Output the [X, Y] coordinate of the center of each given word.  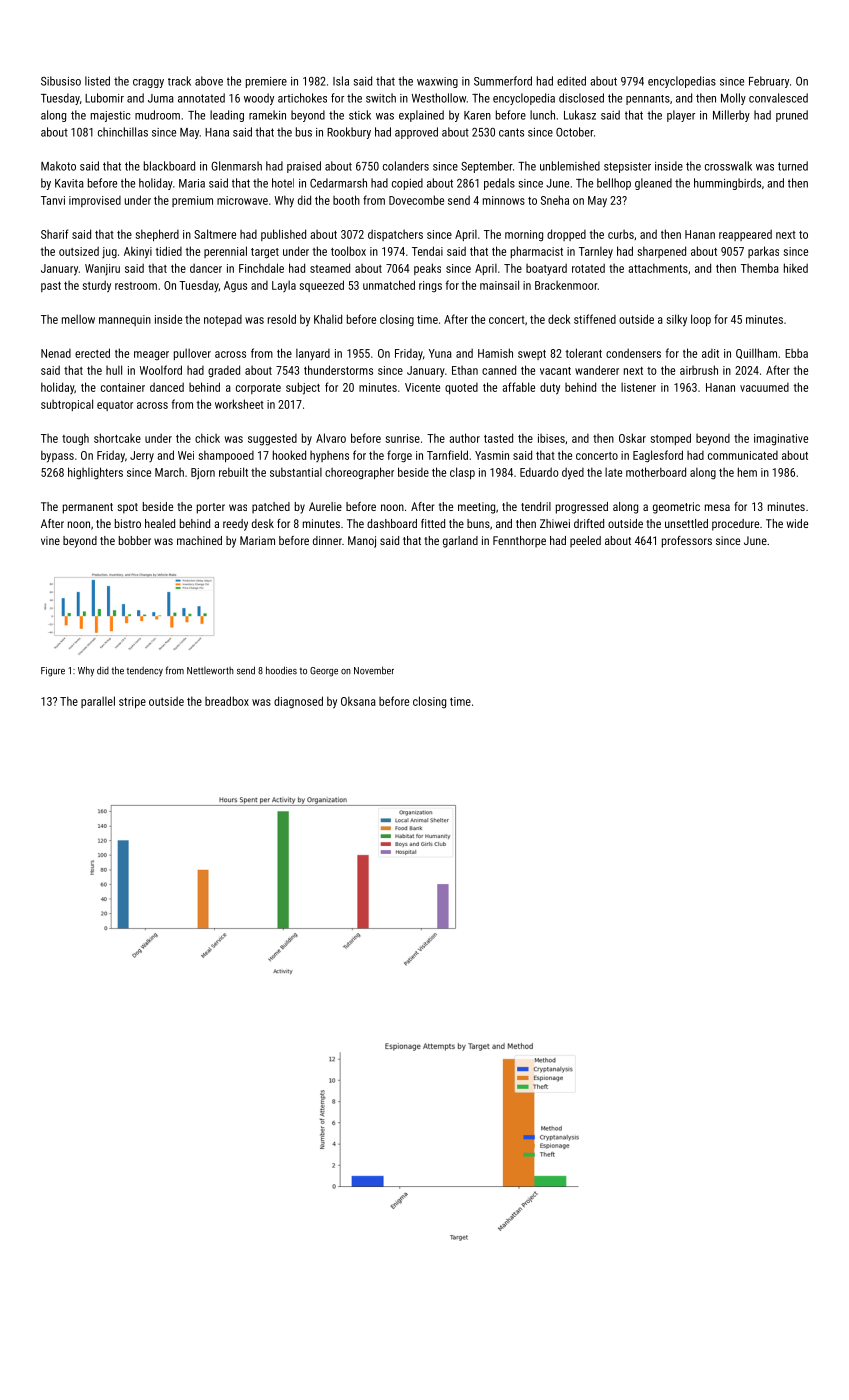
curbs [621, 234]
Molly [733, 99]
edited [571, 81]
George [324, 672]
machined [199, 540]
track [179, 81]
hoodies [281, 670]
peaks [427, 269]
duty [550, 388]
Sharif [54, 234]
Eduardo [539, 472]
